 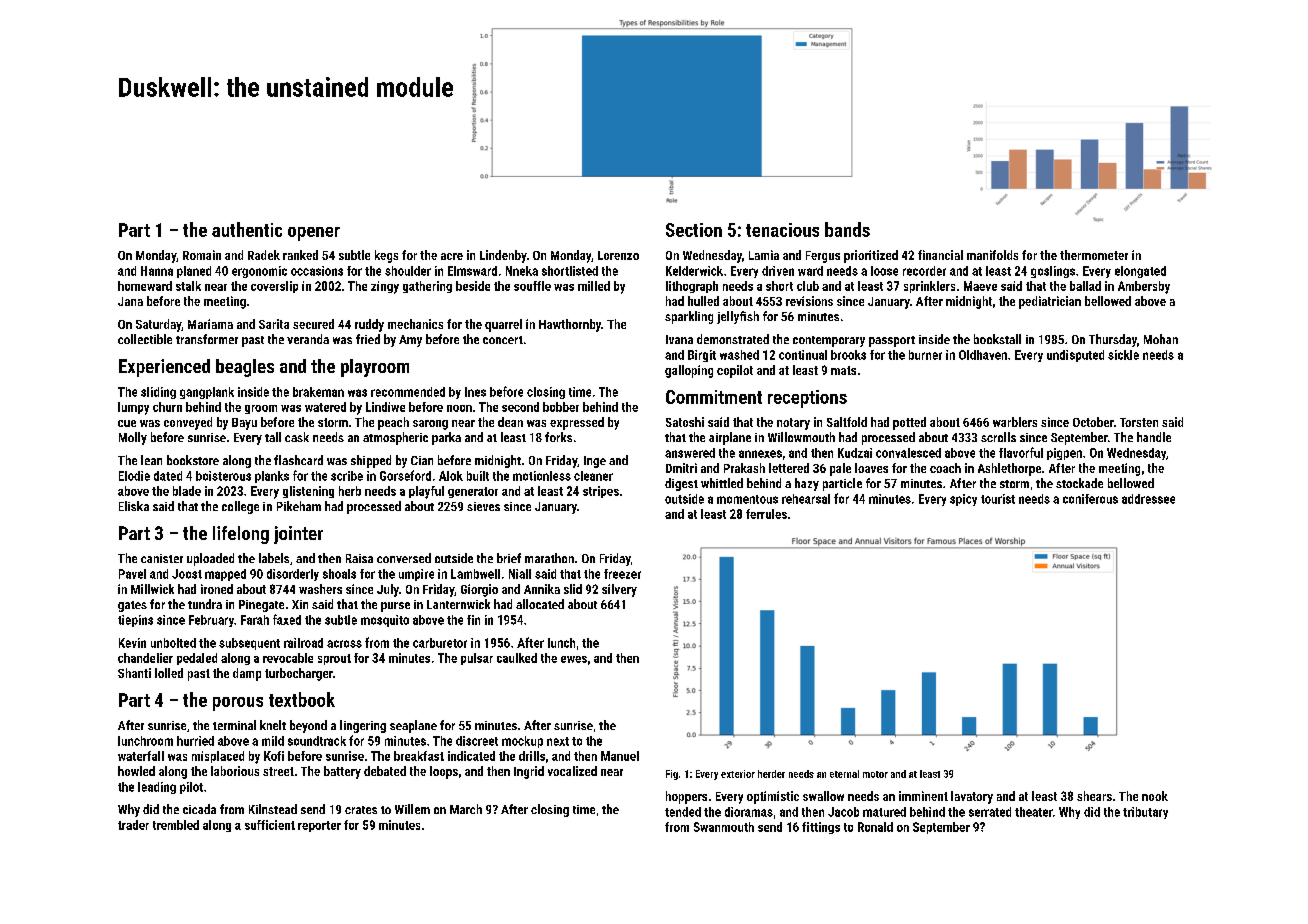 I want to click on marathon, so click(x=549, y=558).
